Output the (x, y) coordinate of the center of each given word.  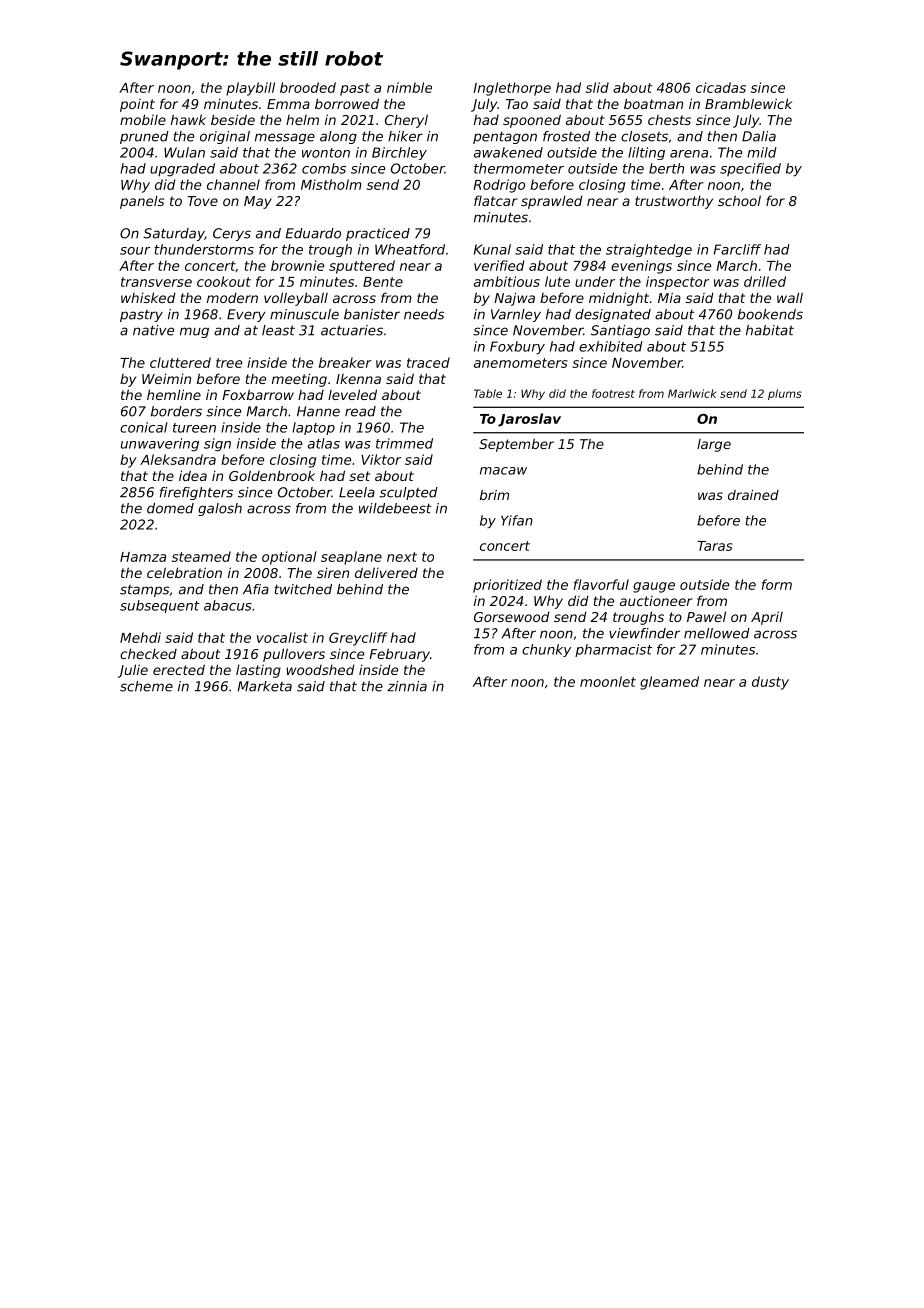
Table (488, 393)
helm (302, 120)
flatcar (496, 200)
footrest (613, 393)
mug (194, 332)
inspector (677, 283)
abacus (228, 605)
